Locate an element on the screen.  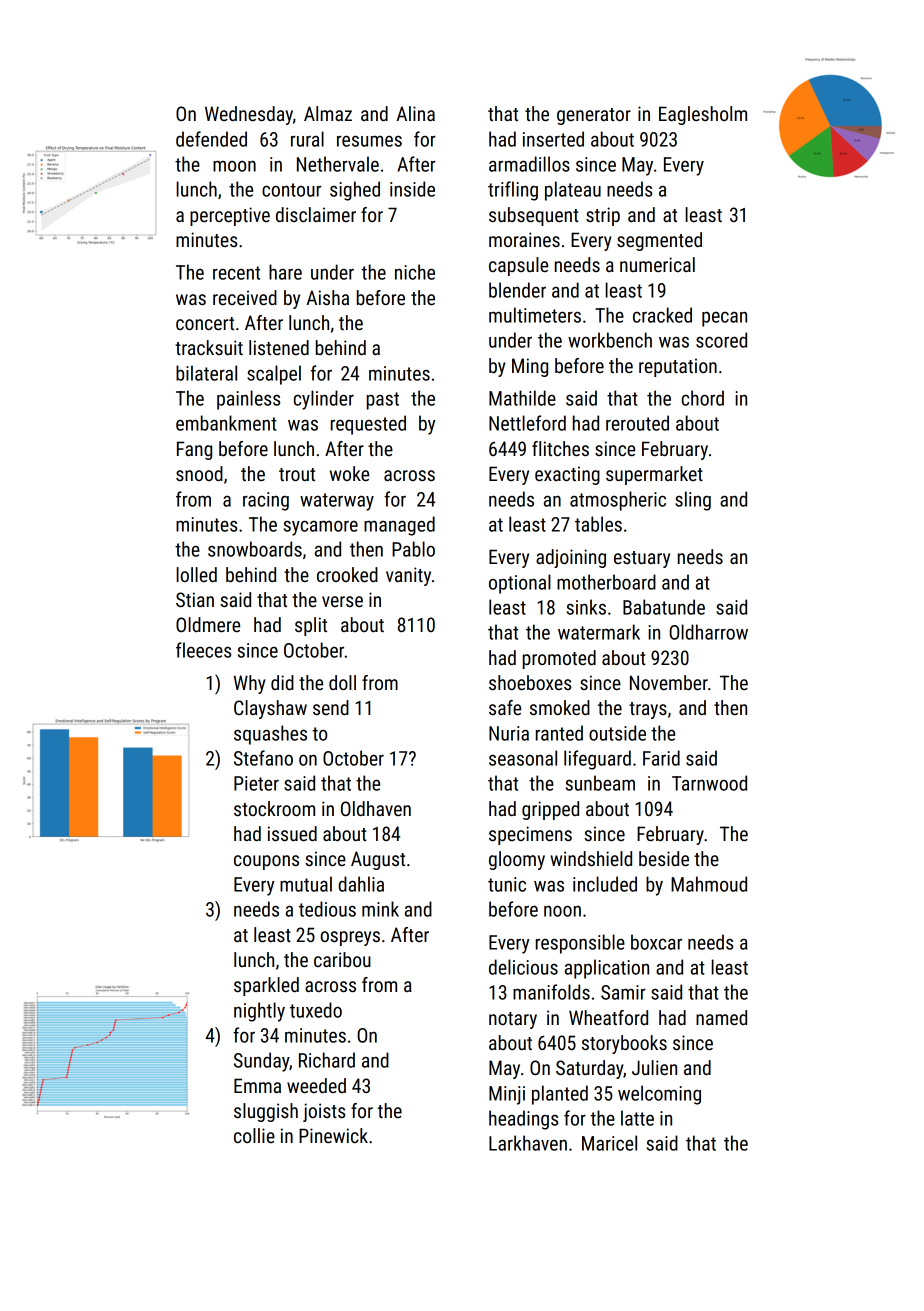
weeded is located at coordinates (316, 1085).
